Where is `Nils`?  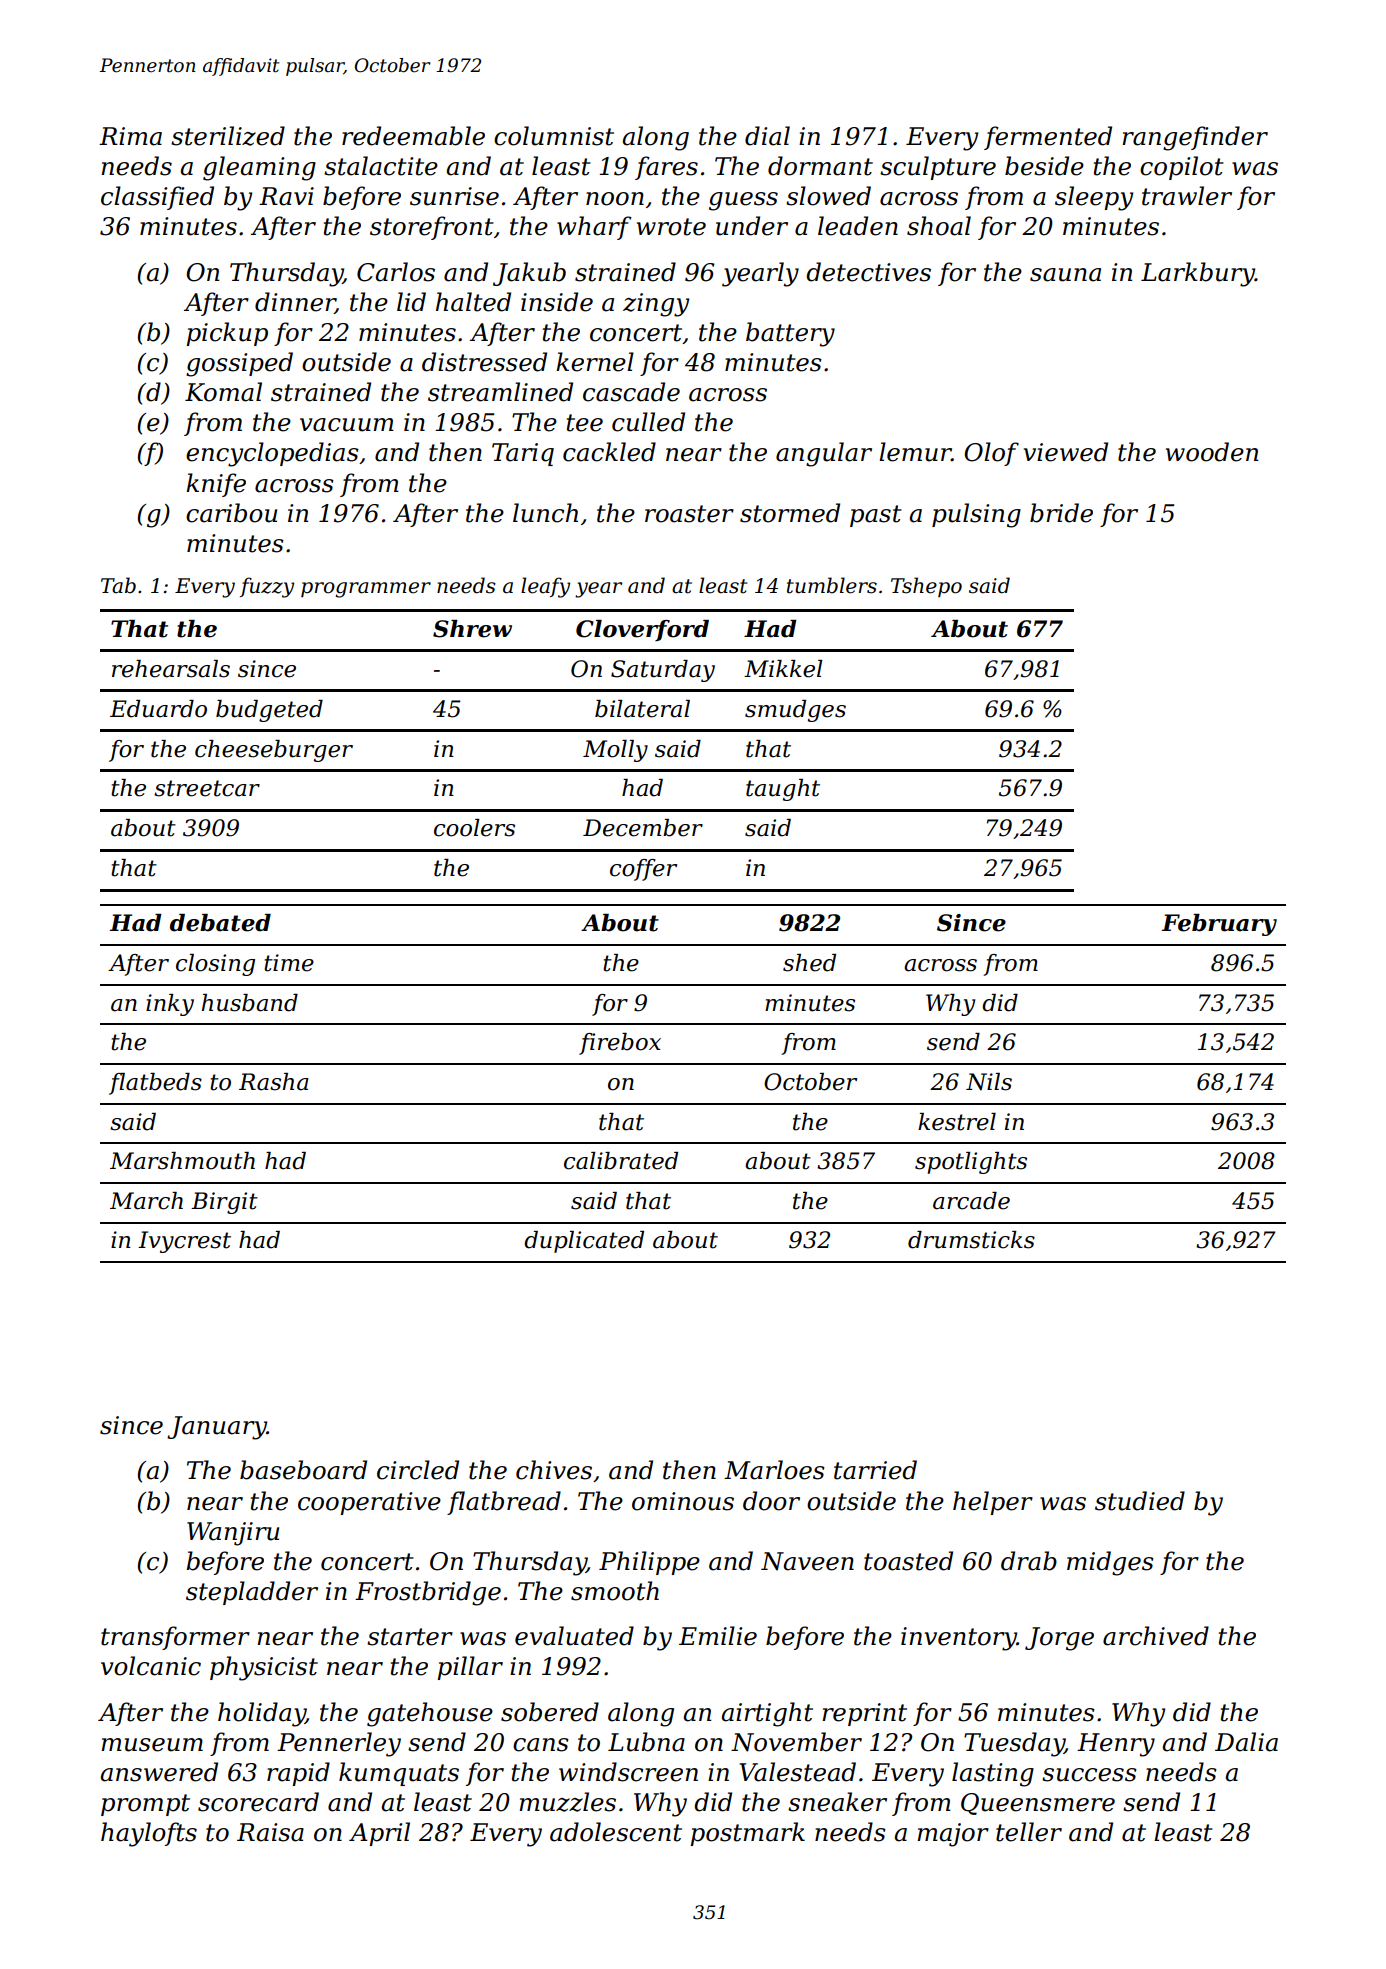 Nils is located at coordinates (989, 1082).
